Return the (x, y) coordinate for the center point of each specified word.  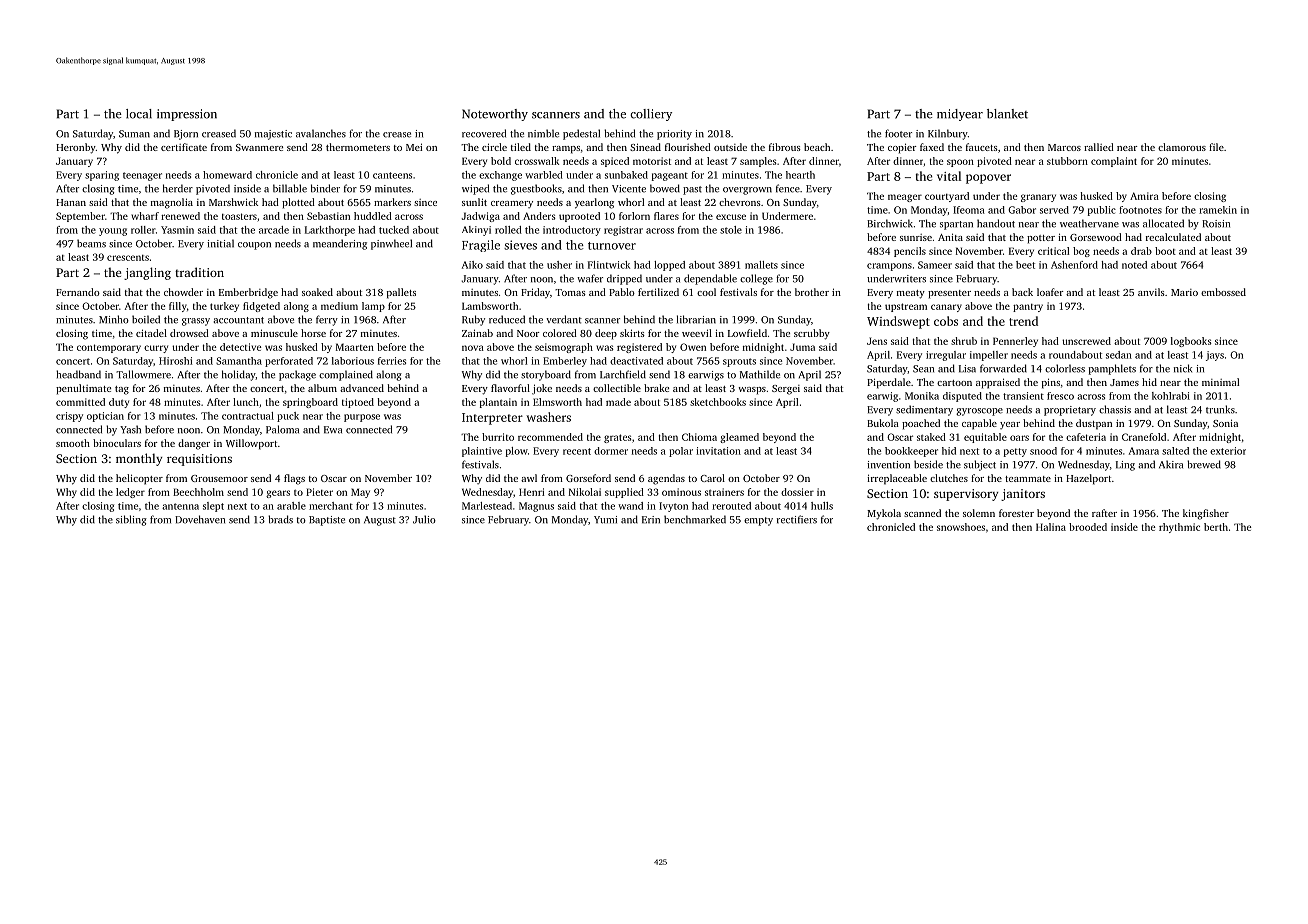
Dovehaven (200, 519)
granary (1038, 198)
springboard (310, 403)
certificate (184, 147)
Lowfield (747, 333)
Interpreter (492, 419)
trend (1023, 321)
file (1216, 147)
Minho (114, 319)
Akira (1171, 464)
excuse (731, 217)
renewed (180, 216)
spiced (615, 162)
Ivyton (673, 507)
